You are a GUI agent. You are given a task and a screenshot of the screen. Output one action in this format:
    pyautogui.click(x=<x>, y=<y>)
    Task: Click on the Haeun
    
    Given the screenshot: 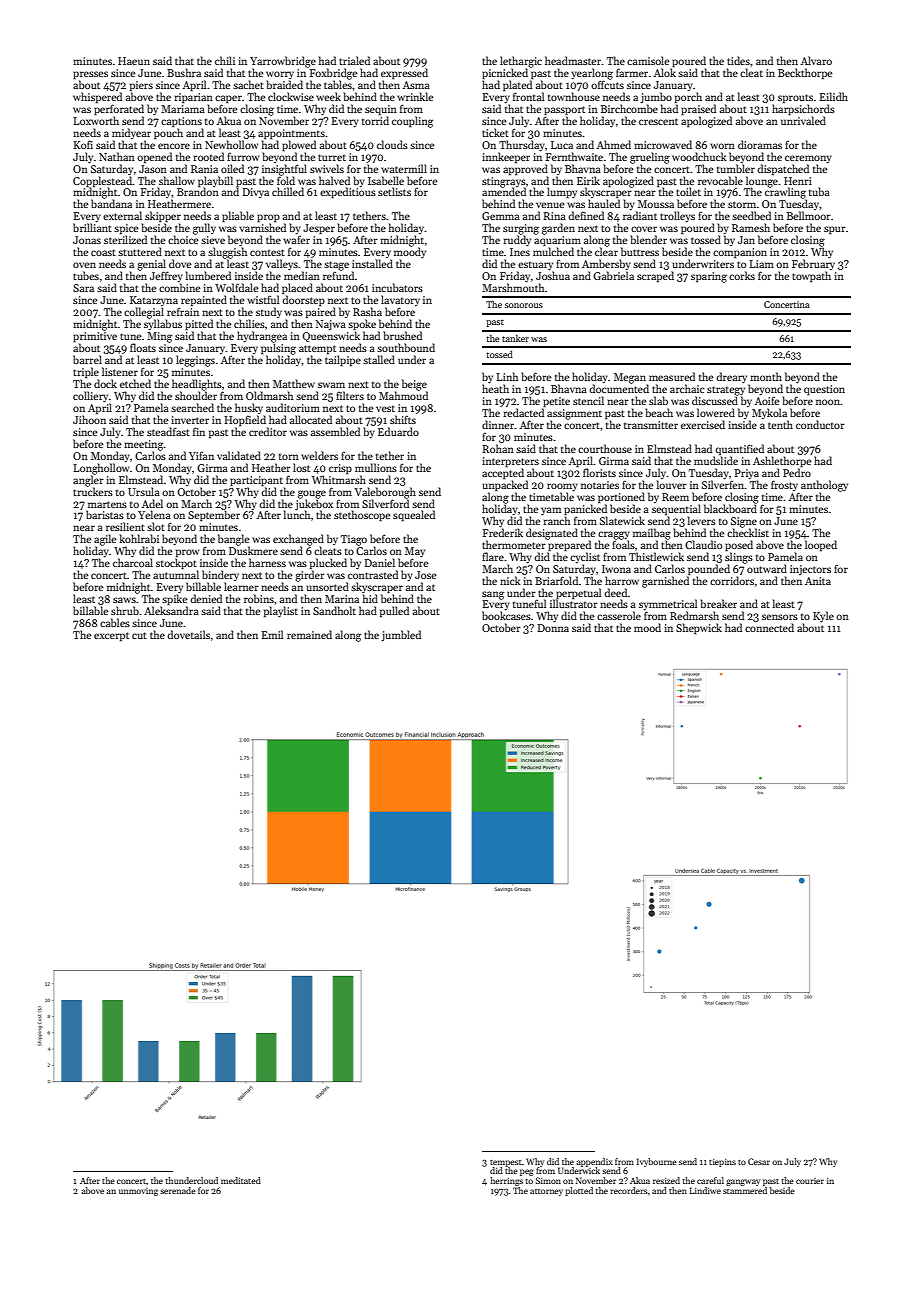 What is the action you would take?
    pyautogui.click(x=134, y=61)
